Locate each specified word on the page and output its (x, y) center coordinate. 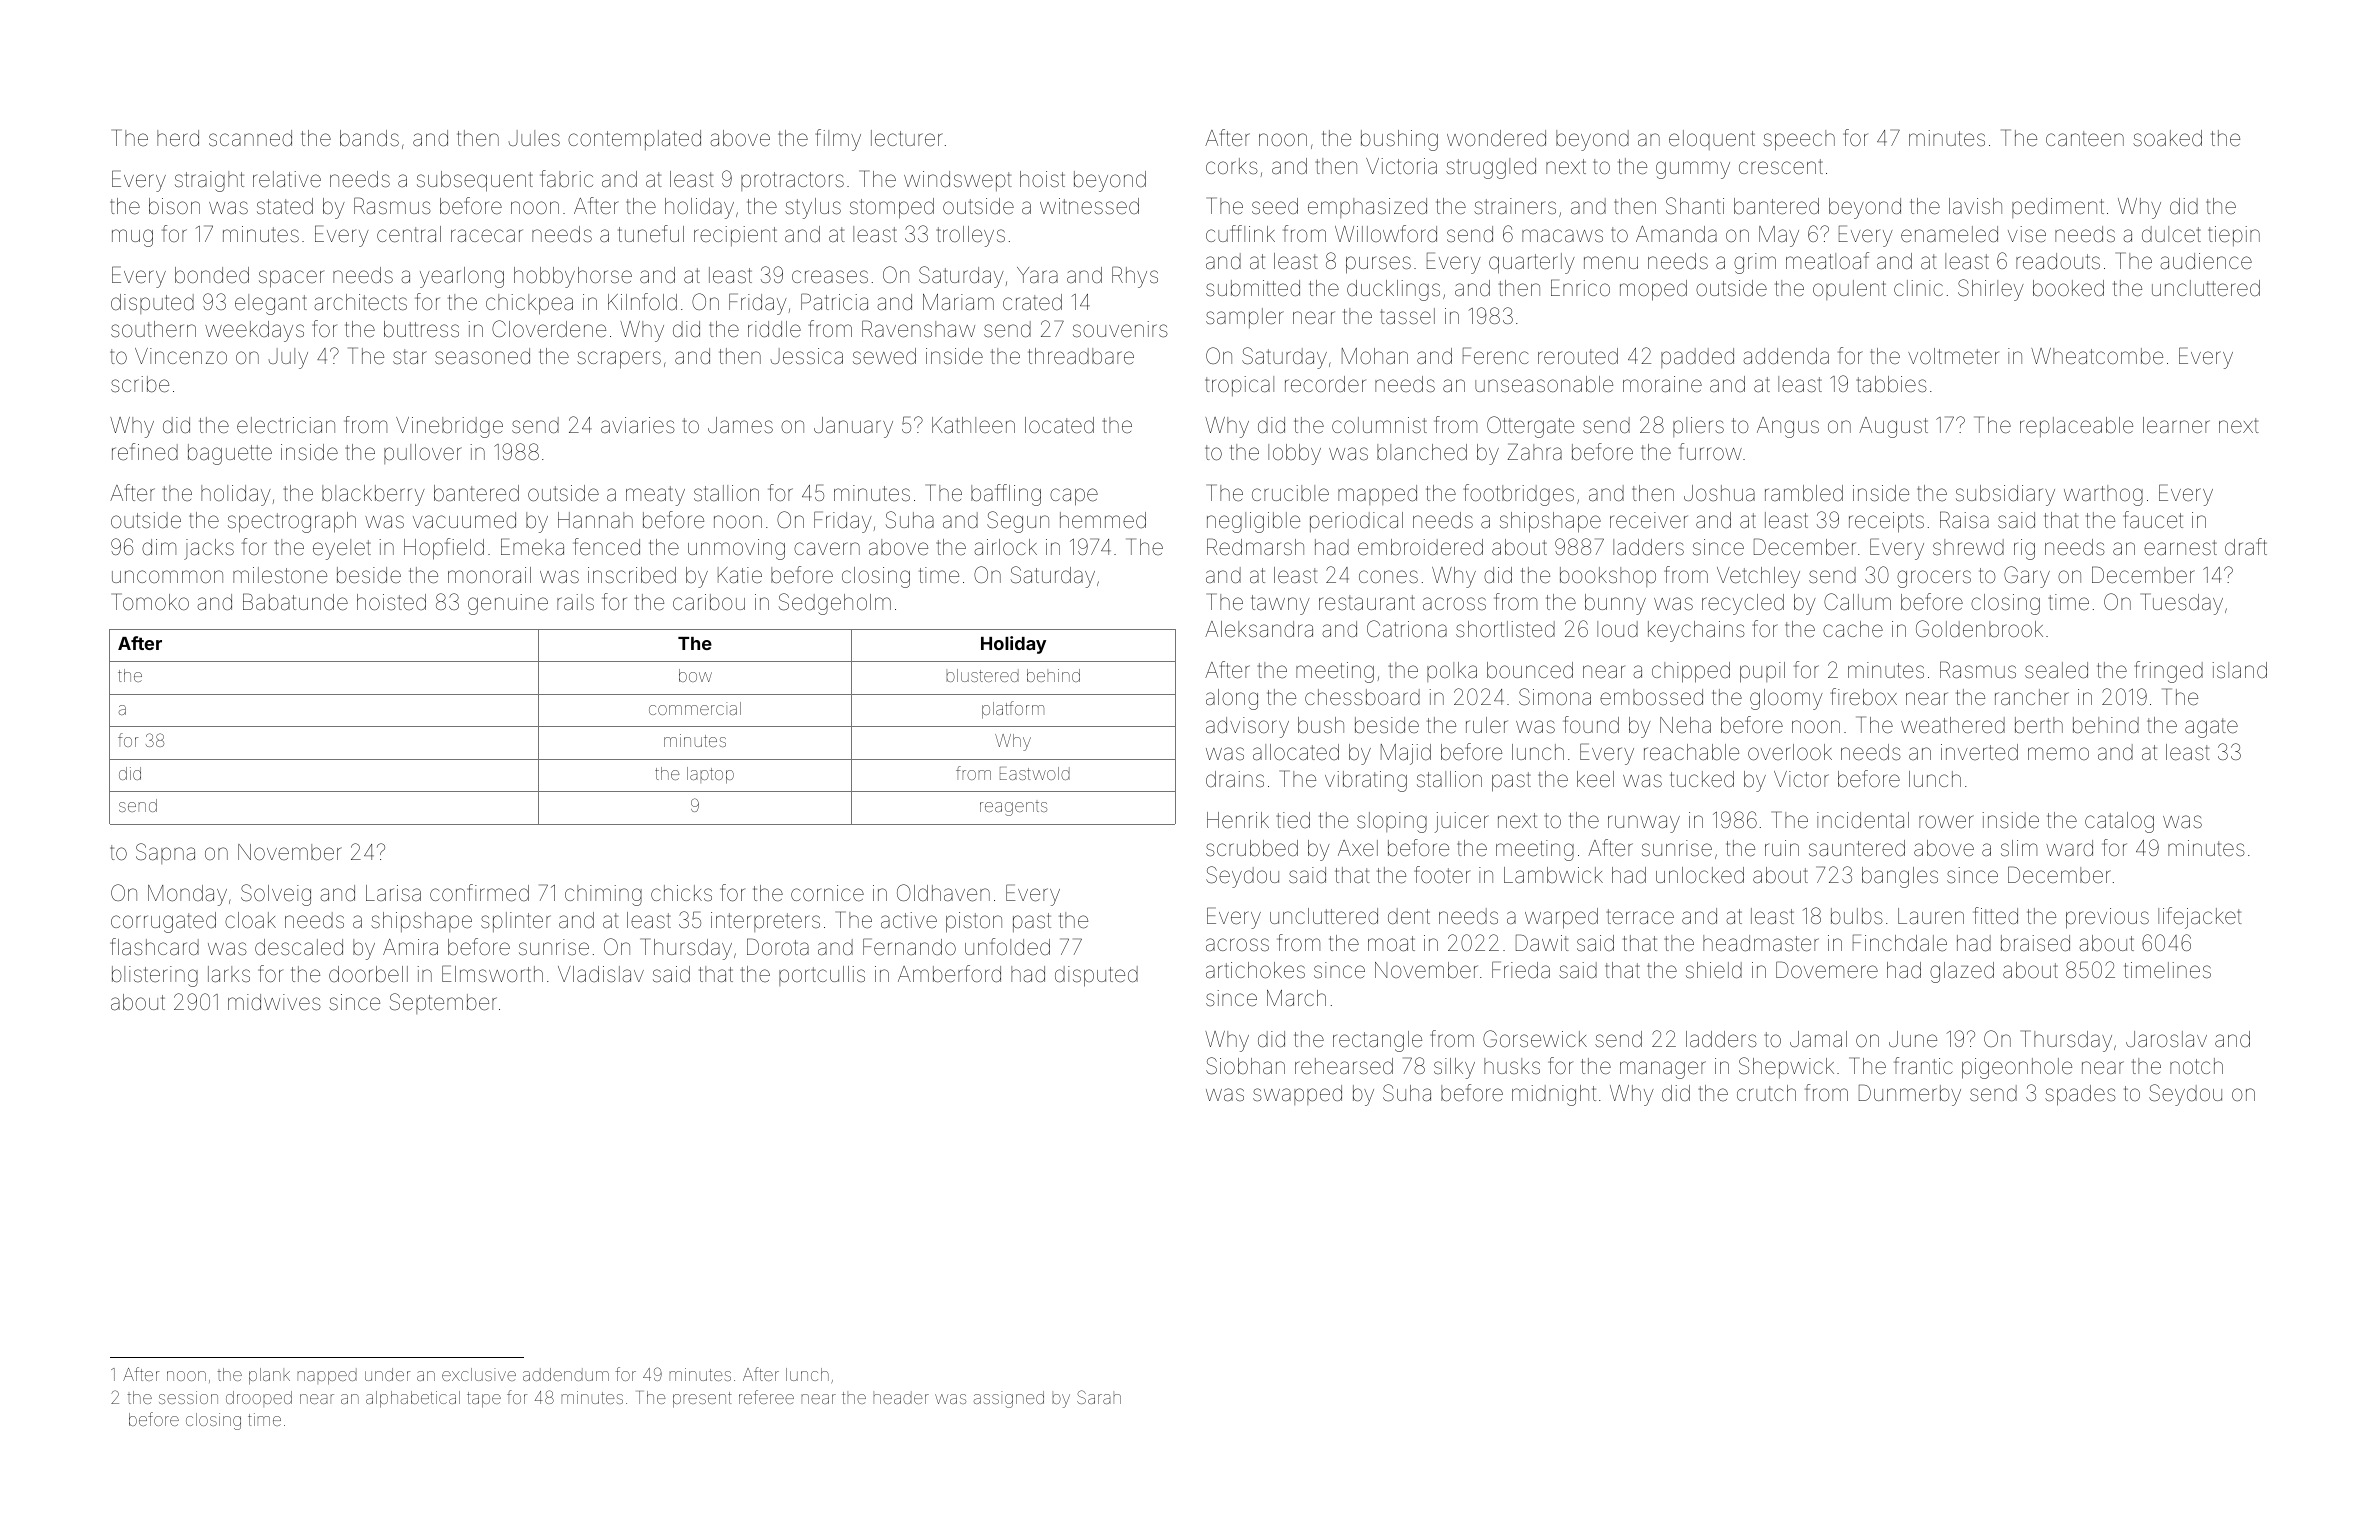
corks (1232, 166)
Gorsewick (1535, 1039)
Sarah (1099, 1397)
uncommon (167, 576)
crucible (1290, 493)
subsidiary (2005, 495)
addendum (566, 1374)
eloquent (1712, 140)
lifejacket (2200, 918)
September (443, 1003)
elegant (271, 304)
